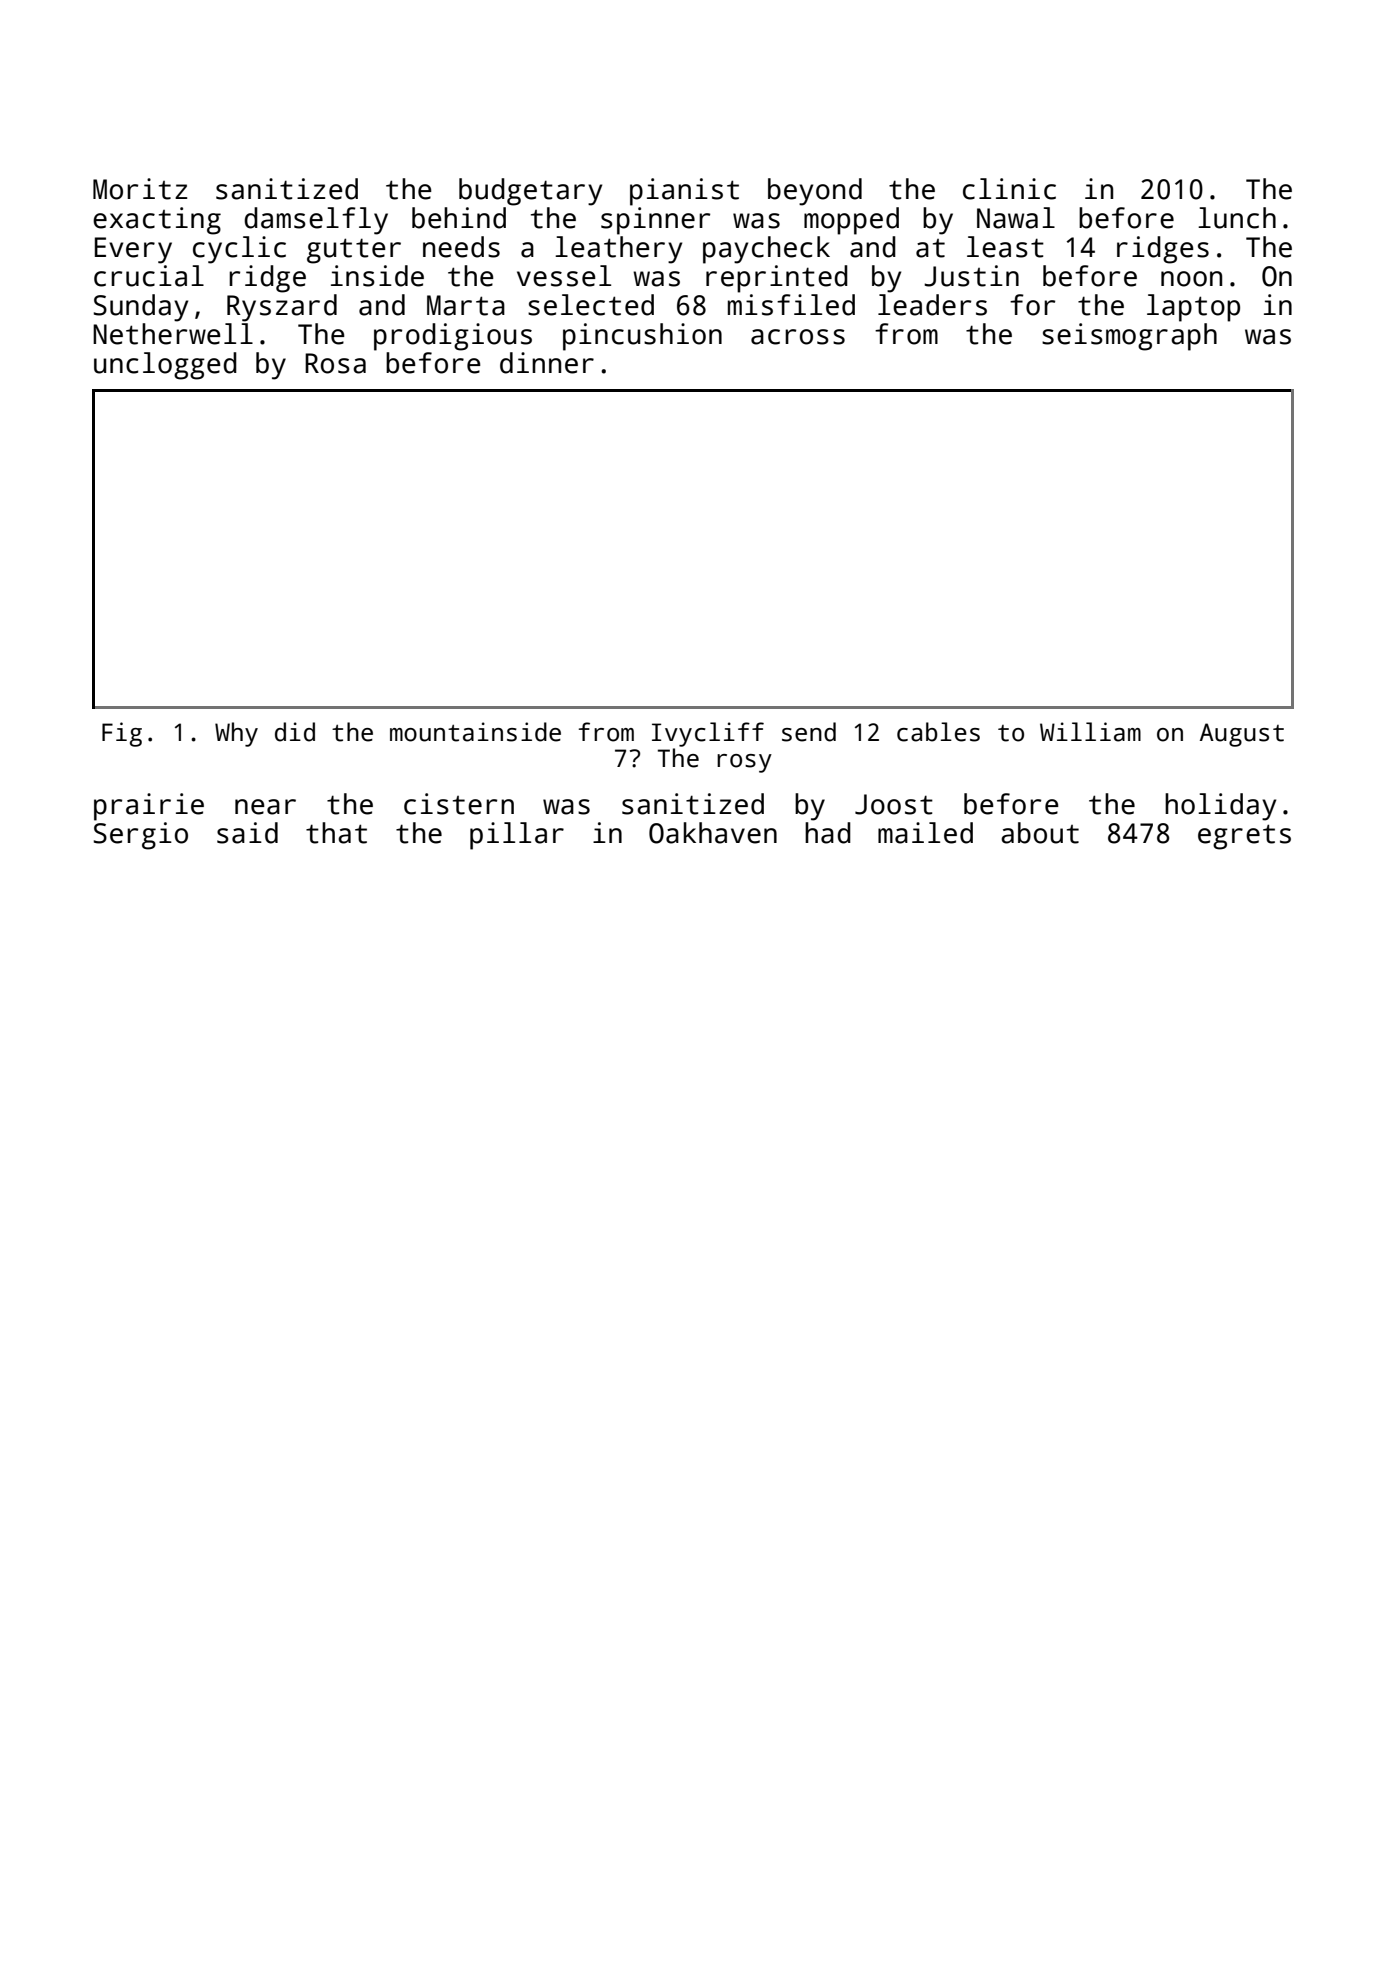 Image resolution: width=1386 pixels, height=1969 pixels. Describe the element at coordinates (336, 833) in the document. I see `that` at that location.
